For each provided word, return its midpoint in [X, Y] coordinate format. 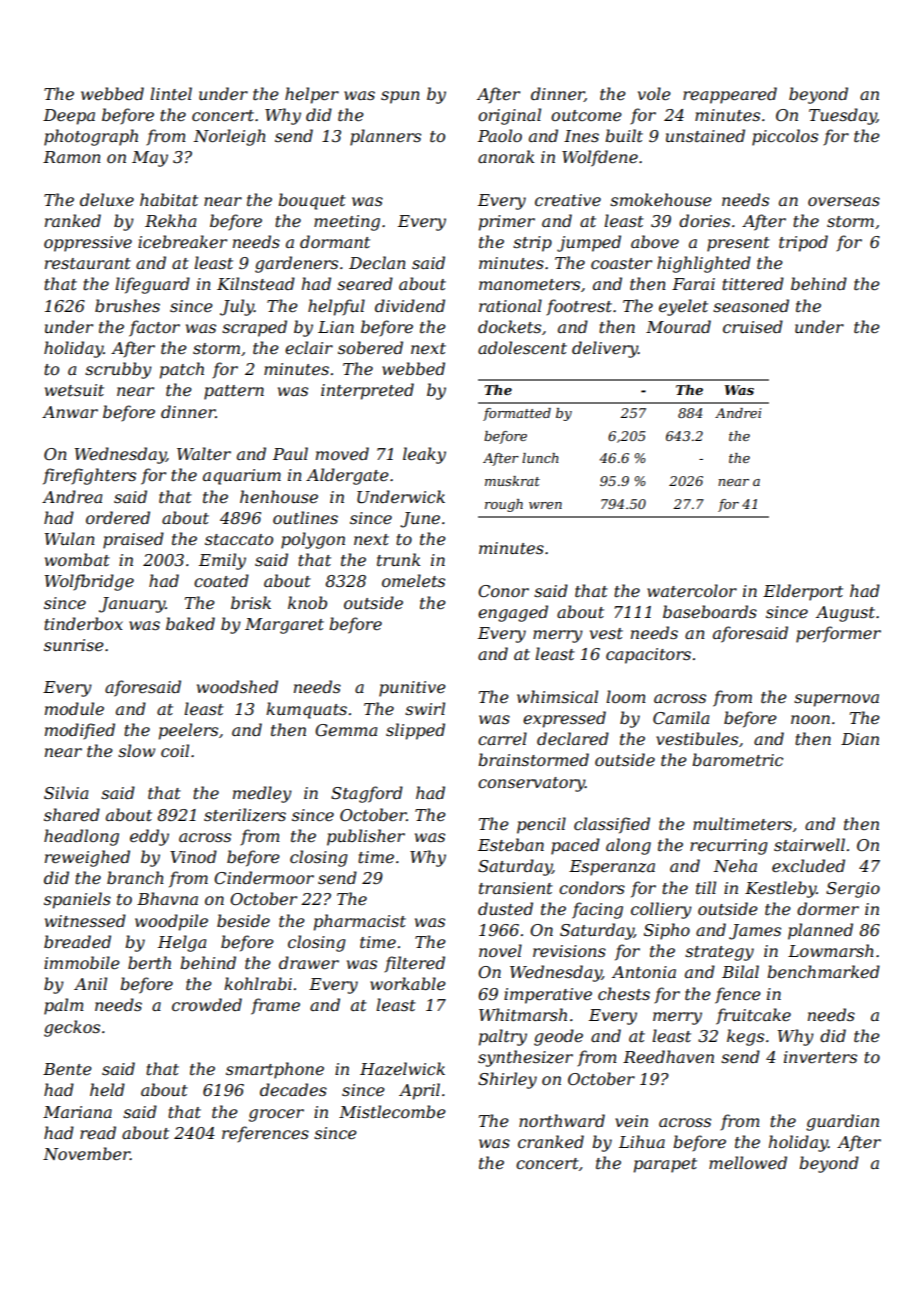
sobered [370, 347]
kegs [745, 1037]
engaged [513, 613]
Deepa [69, 117]
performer [838, 634]
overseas [844, 201]
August [845, 614]
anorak [506, 156]
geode [558, 1037]
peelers [188, 731]
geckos [72, 1028]
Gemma [346, 730]
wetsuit [74, 390]
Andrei [738, 413]
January [132, 605]
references [265, 1134]
